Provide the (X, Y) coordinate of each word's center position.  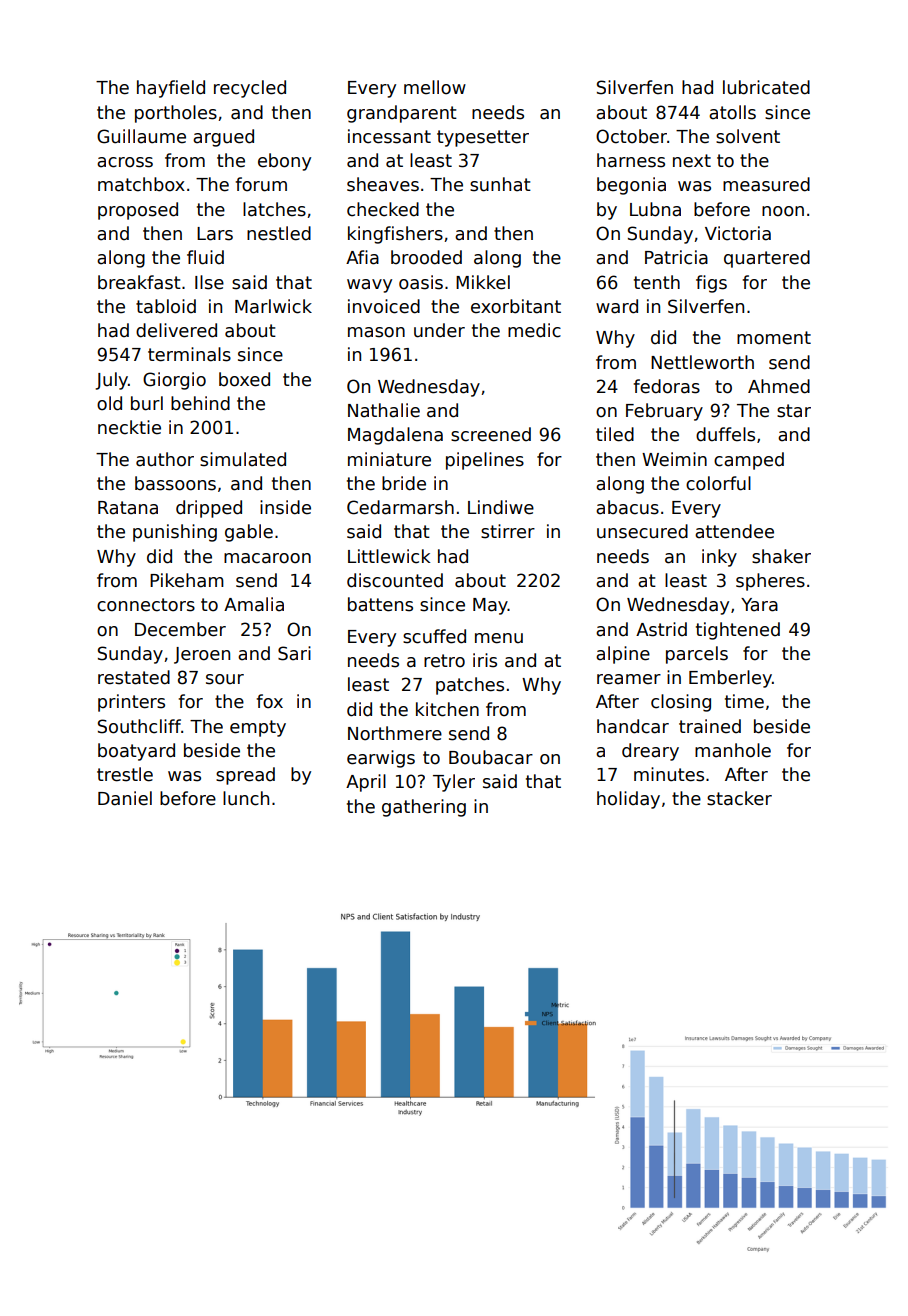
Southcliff (139, 726)
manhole (733, 750)
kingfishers (395, 235)
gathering (424, 808)
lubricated (766, 87)
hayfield (171, 89)
